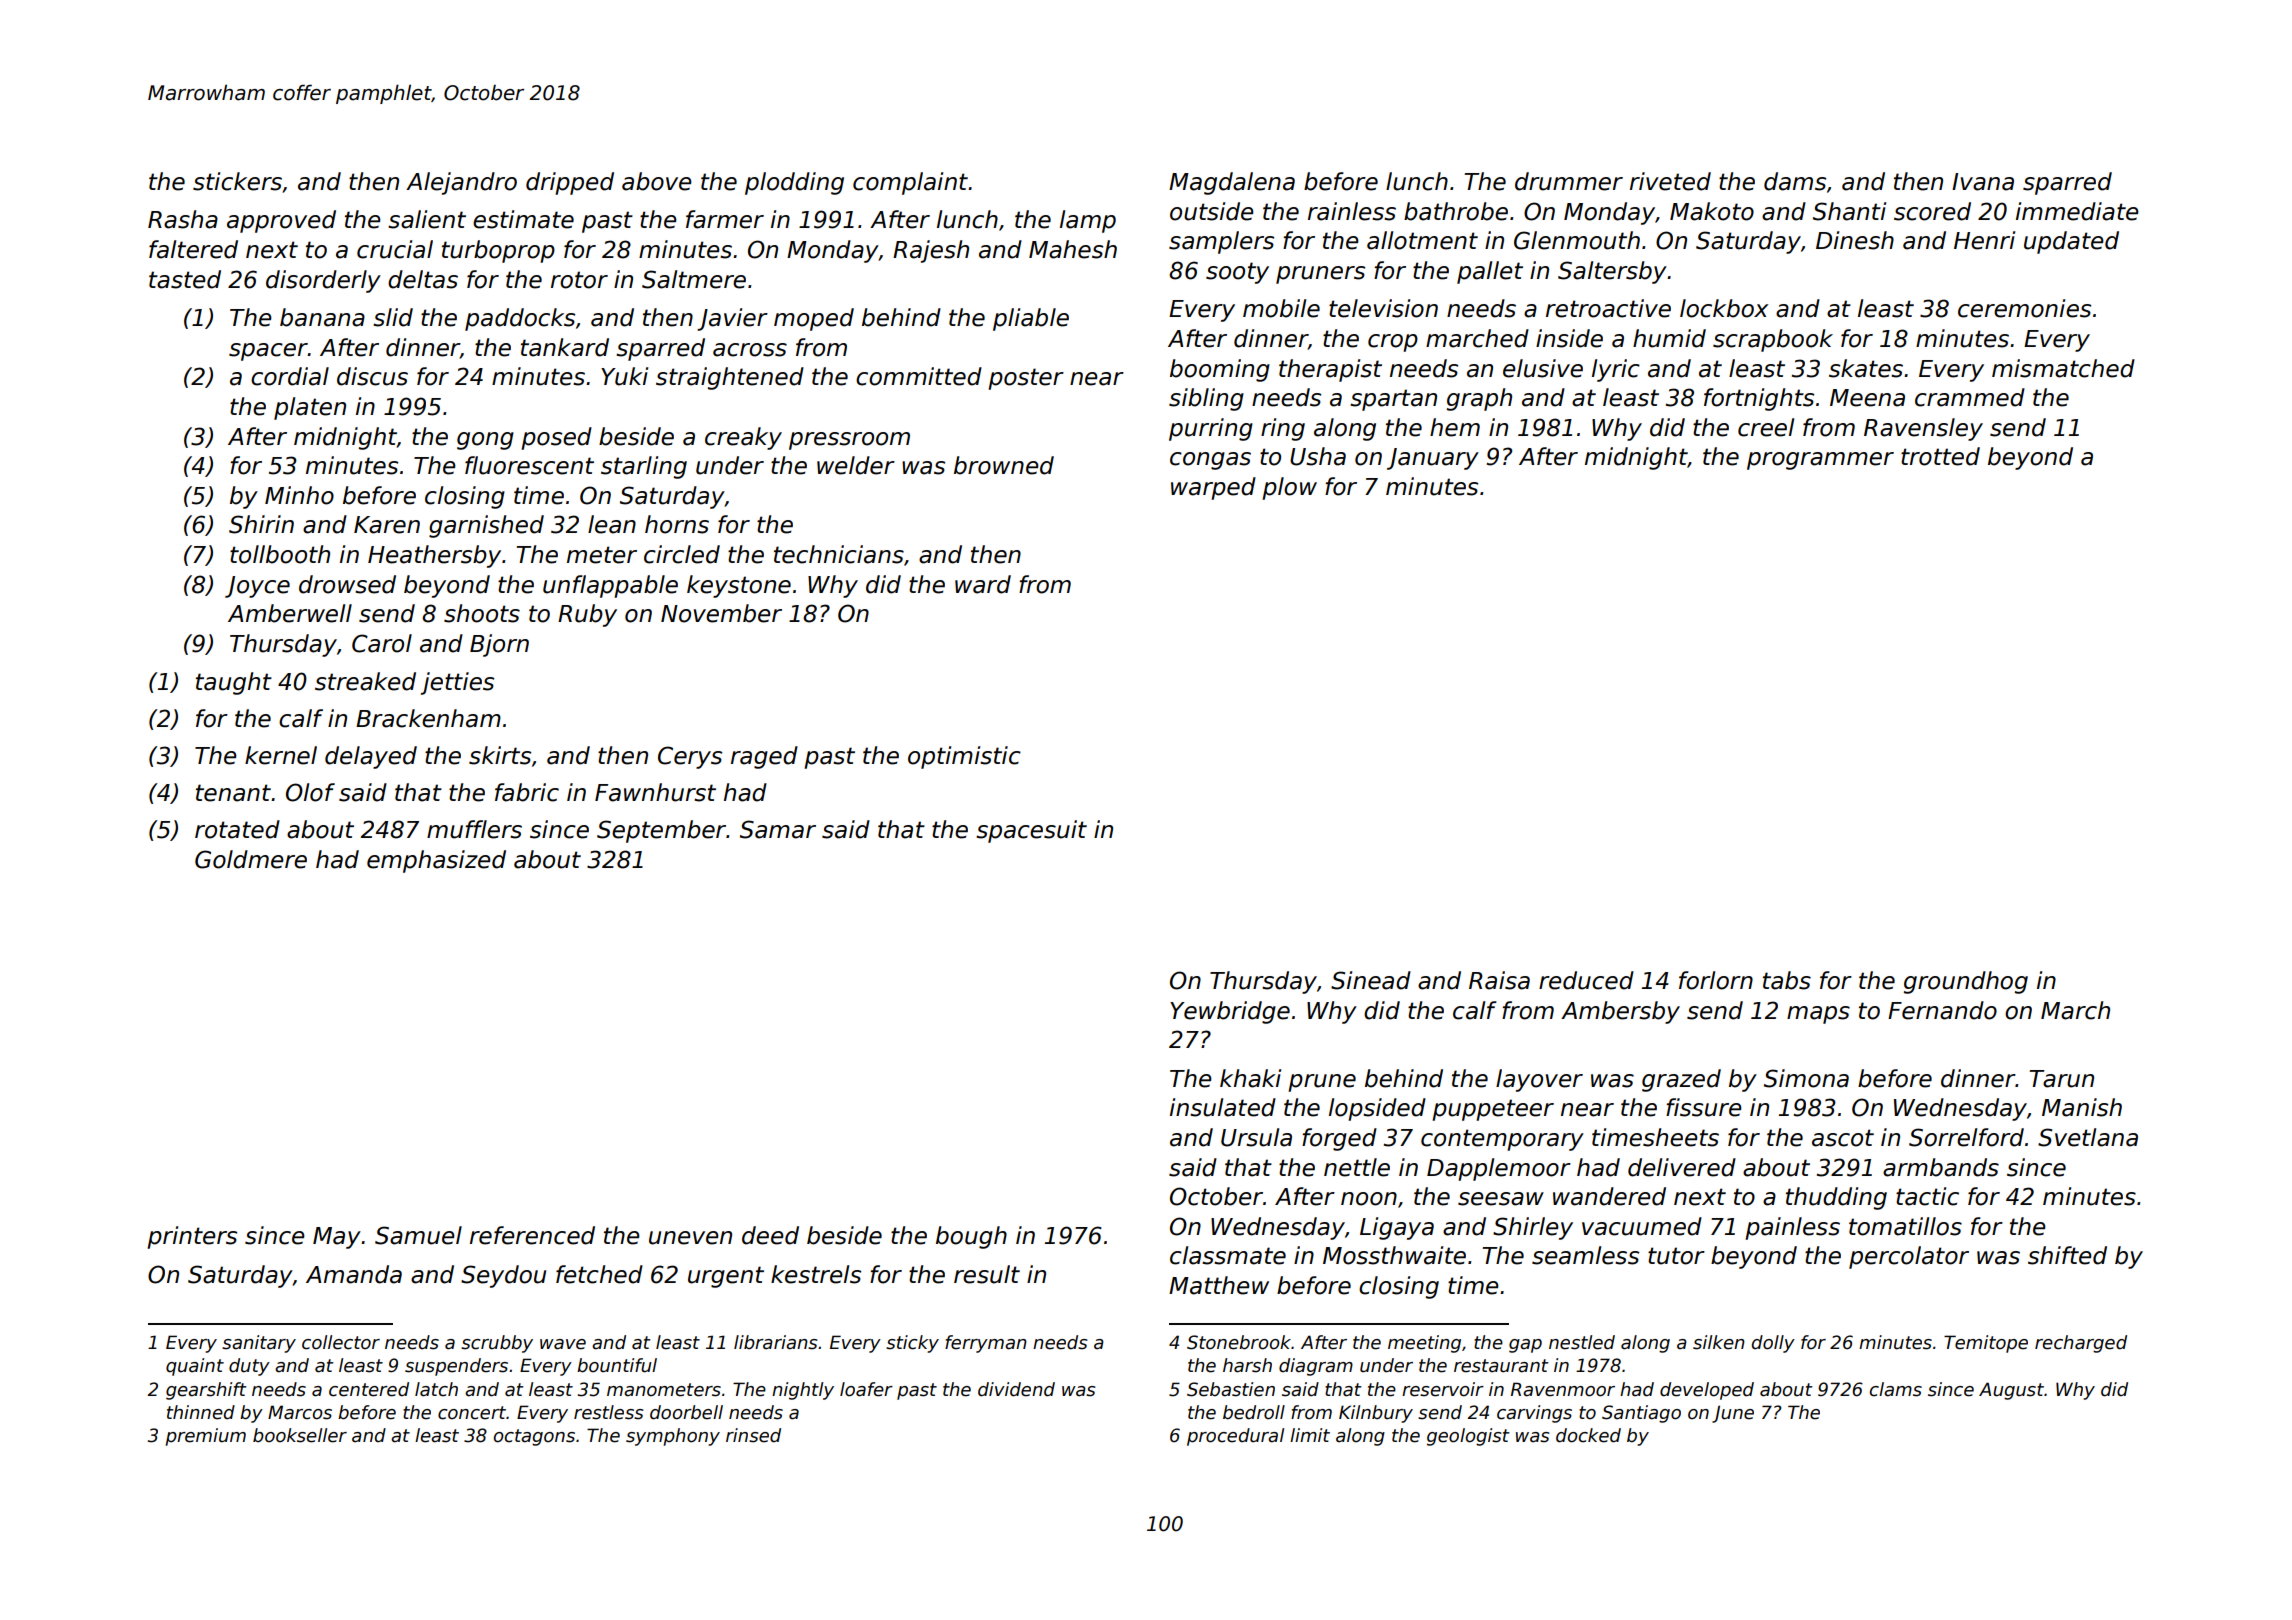 This screenshot has height=1620, width=2292. Describe the element at coordinates (1940, 456) in the screenshot. I see `trotted` at that location.
